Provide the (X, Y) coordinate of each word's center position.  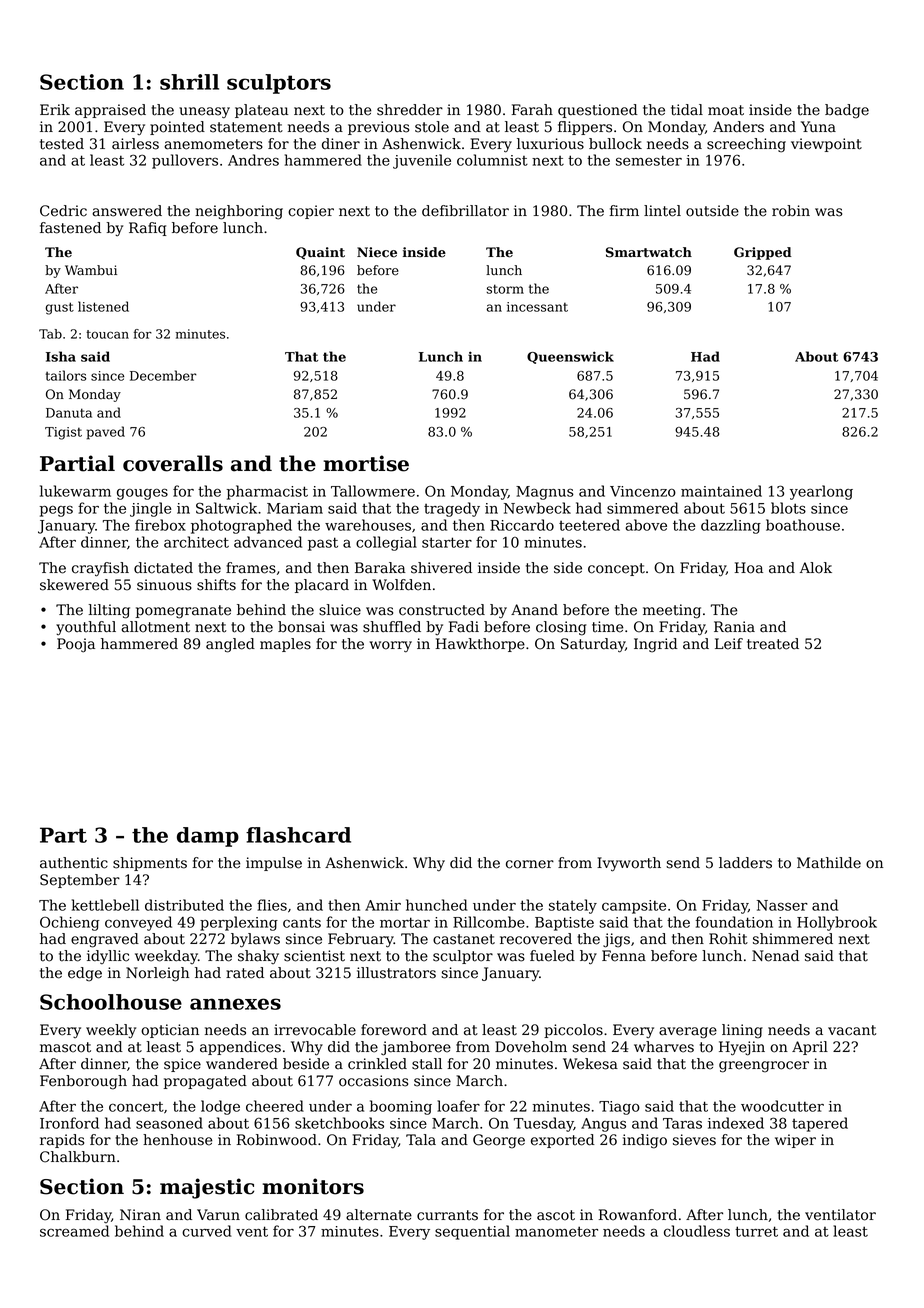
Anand (534, 610)
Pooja (76, 645)
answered (127, 211)
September (80, 881)
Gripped (762, 253)
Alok (816, 568)
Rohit (728, 939)
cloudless (697, 1231)
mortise (366, 463)
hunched (437, 905)
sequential (472, 1232)
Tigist (63, 433)
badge (847, 111)
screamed (74, 1231)
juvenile (422, 161)
